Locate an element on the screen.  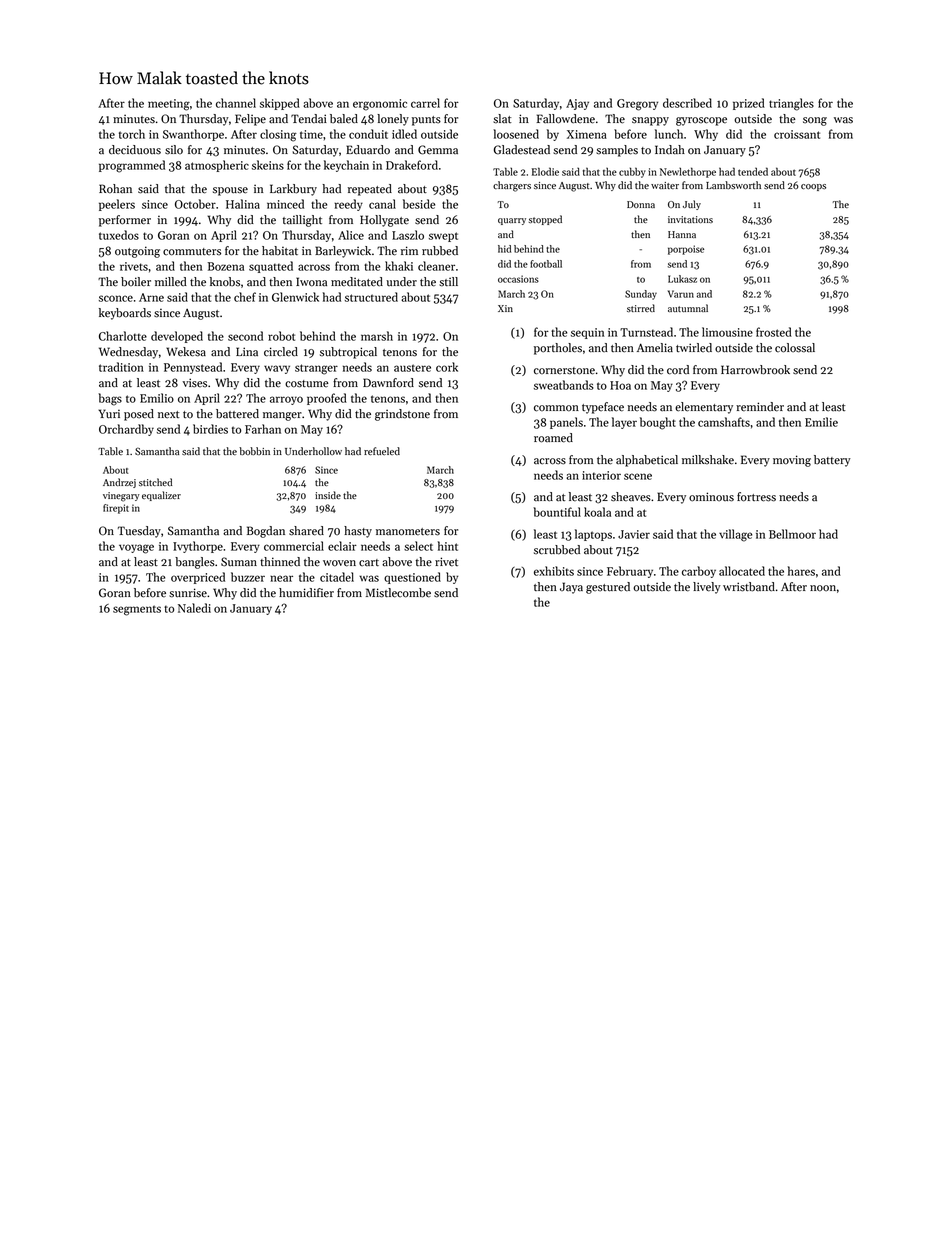
Naledi is located at coordinates (194, 608).
